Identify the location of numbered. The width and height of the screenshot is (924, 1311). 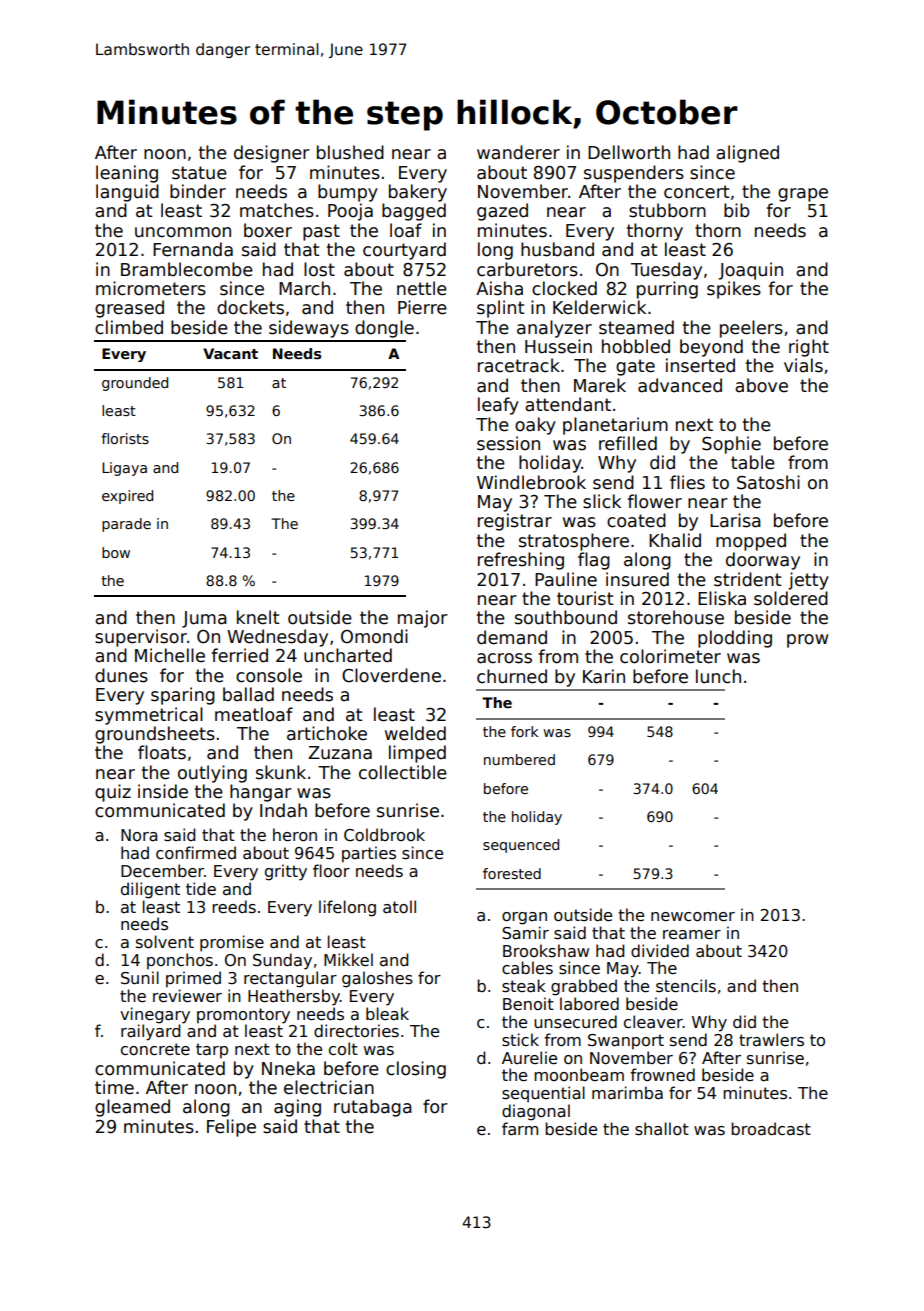
(519, 759).
